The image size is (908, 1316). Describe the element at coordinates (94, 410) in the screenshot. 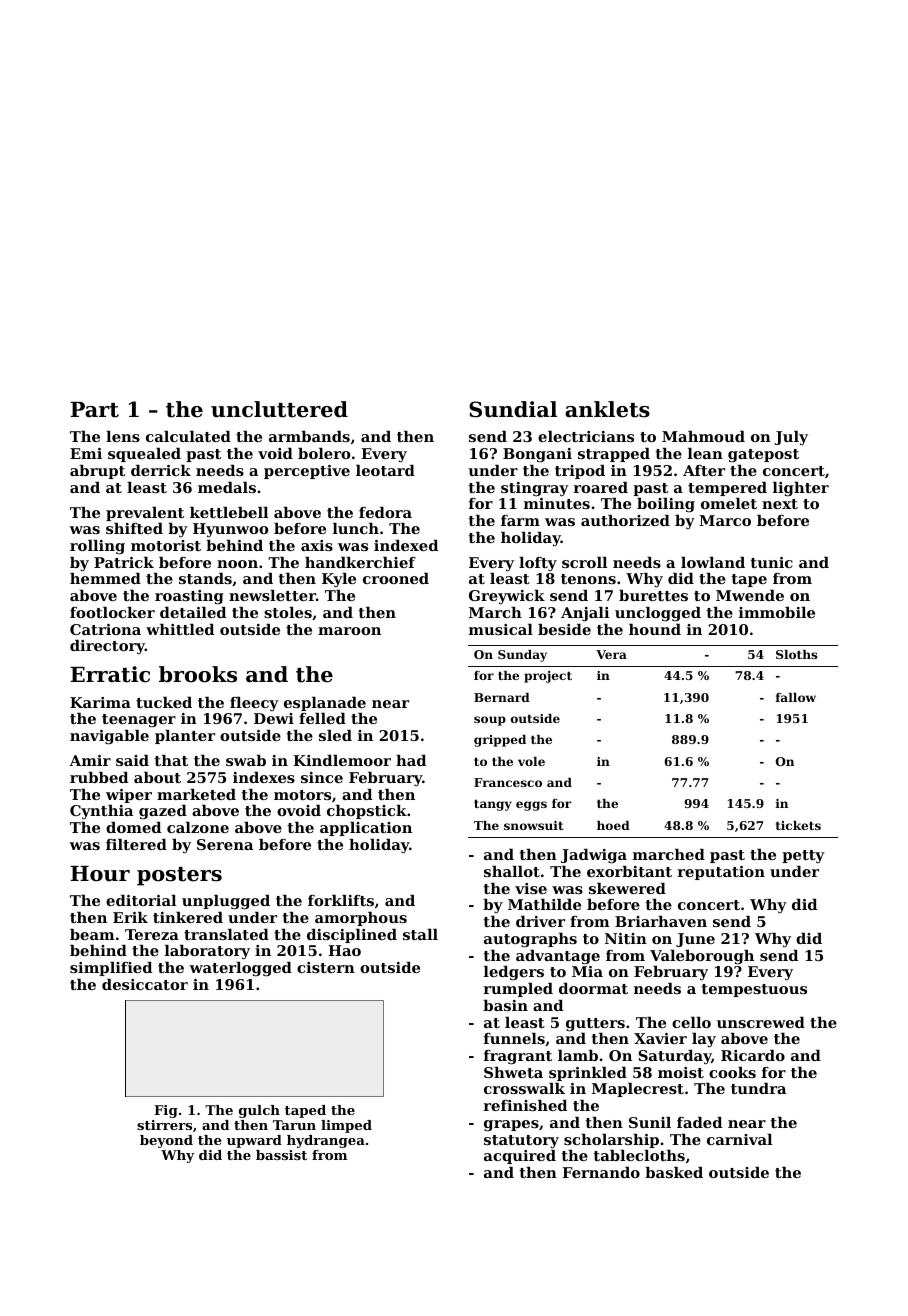

I see `Part` at that location.
